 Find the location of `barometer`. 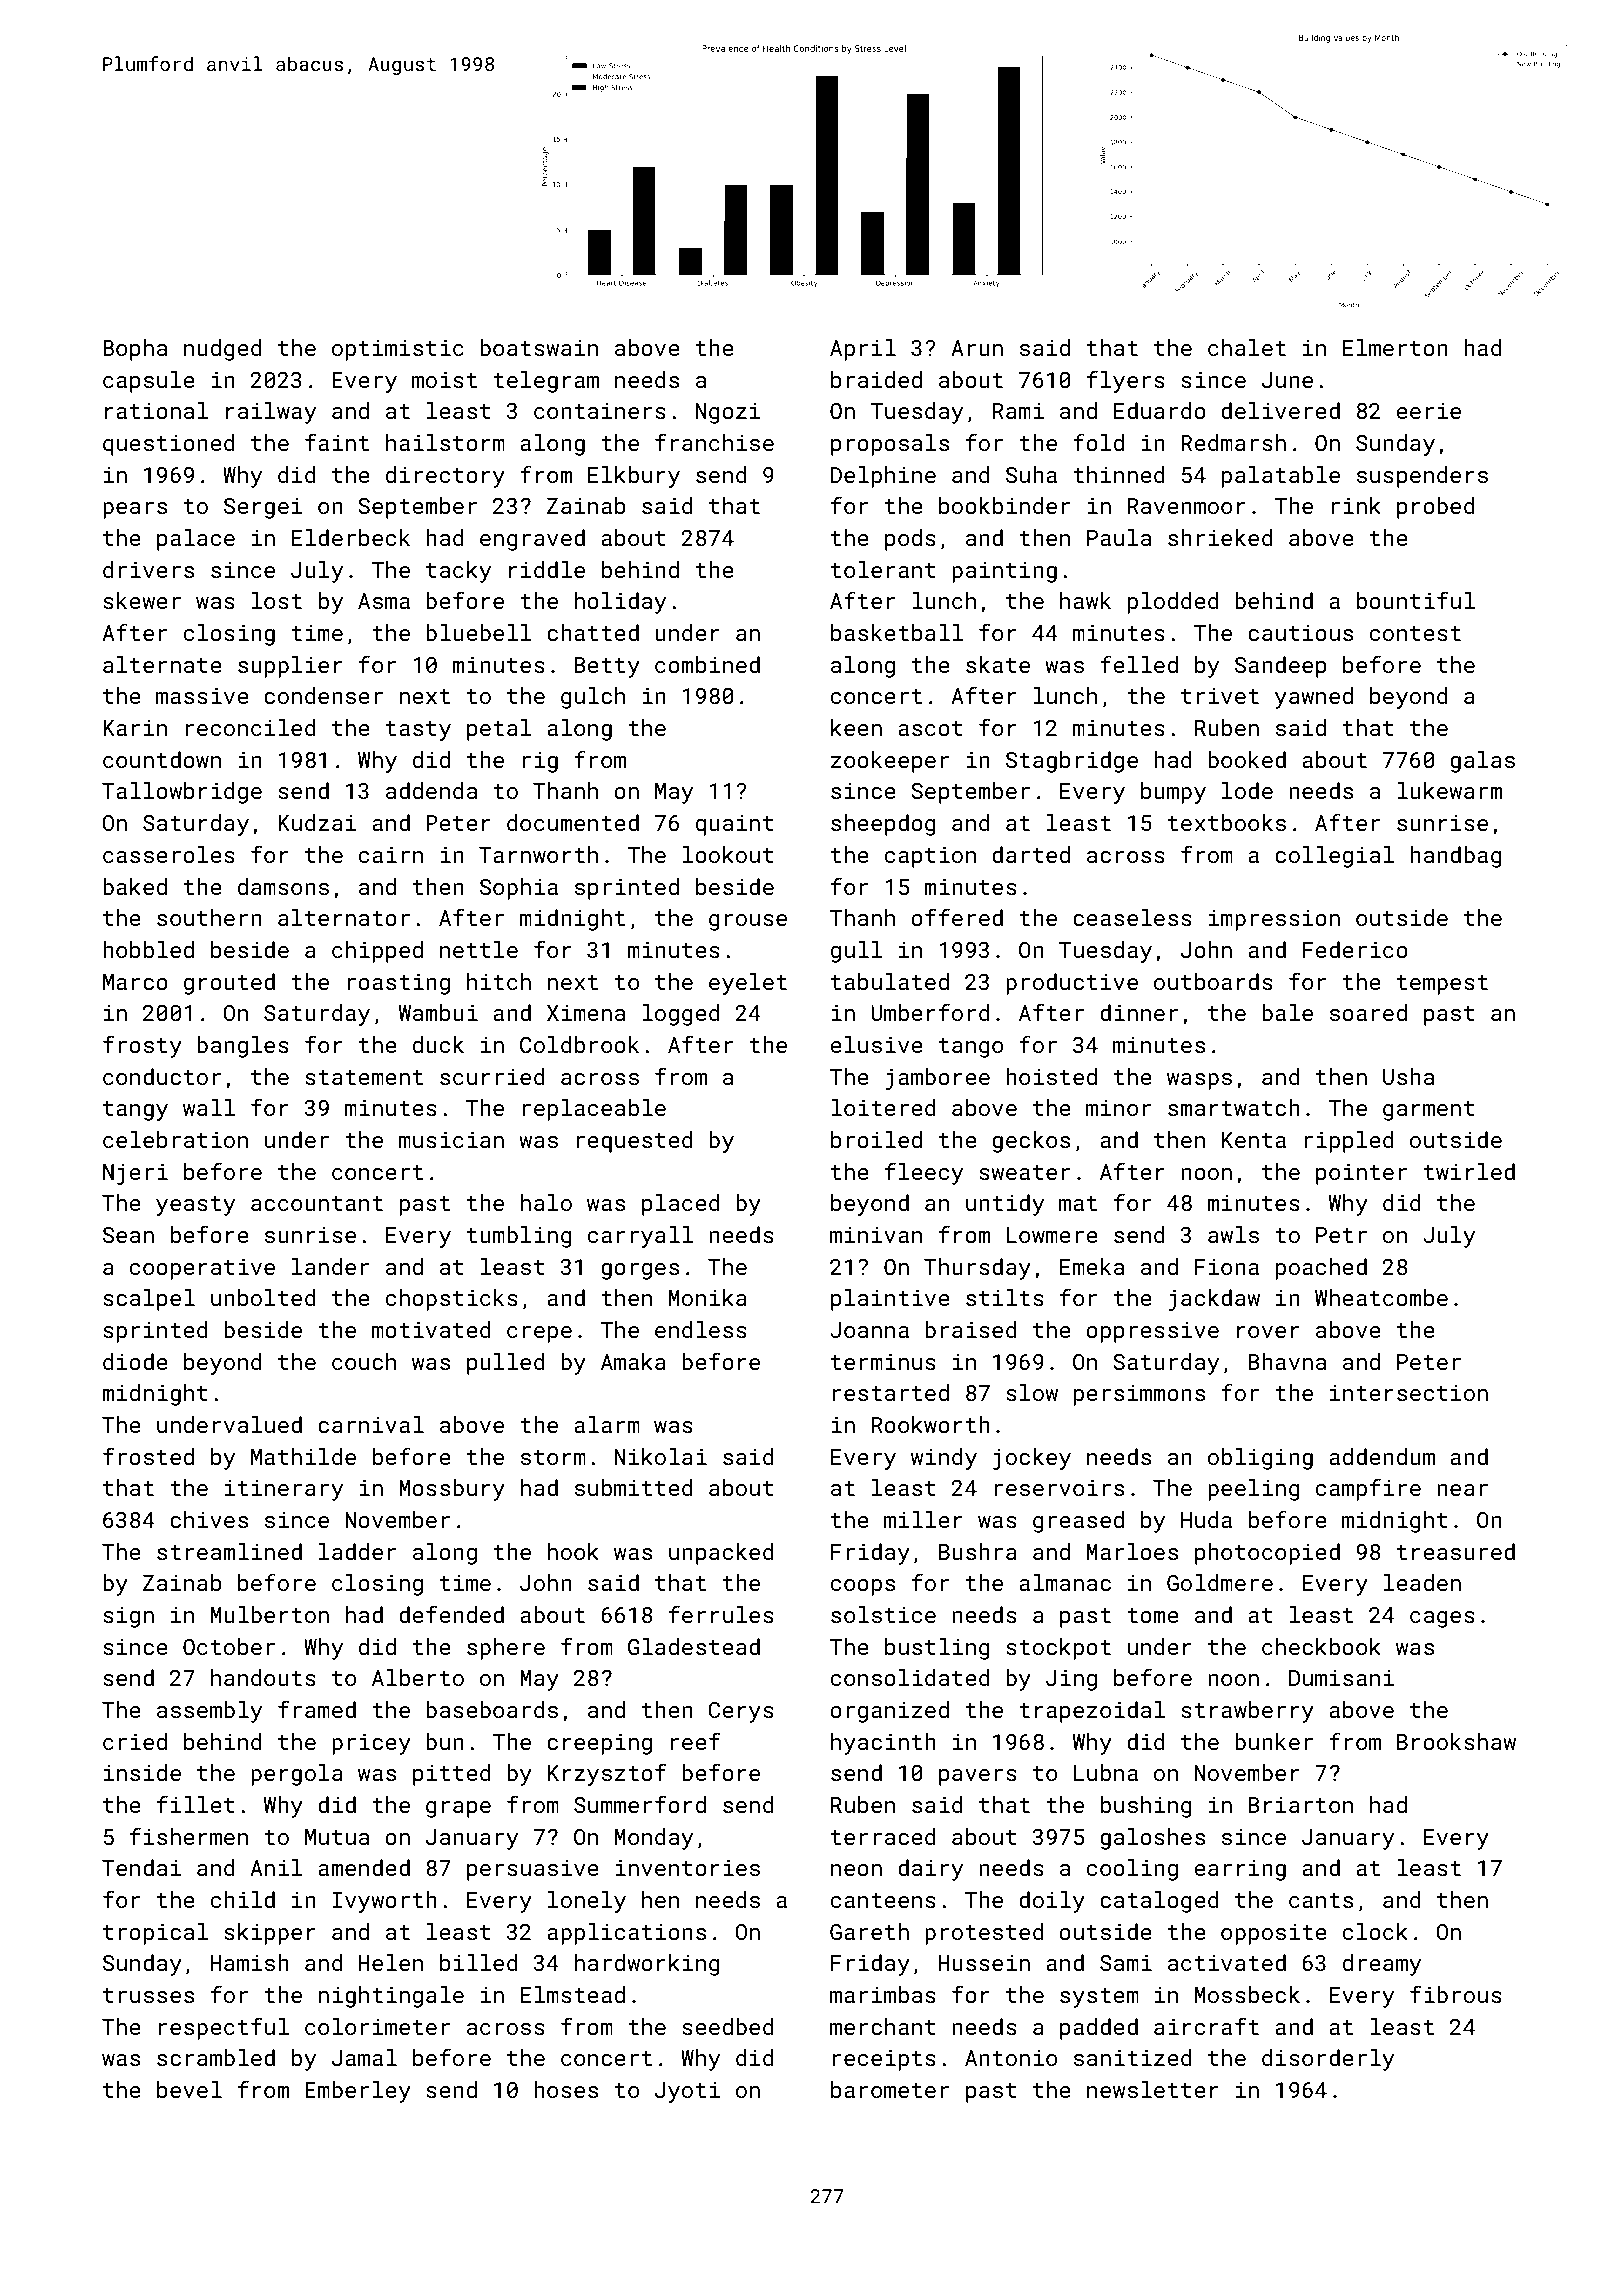

barometer is located at coordinates (890, 2089).
